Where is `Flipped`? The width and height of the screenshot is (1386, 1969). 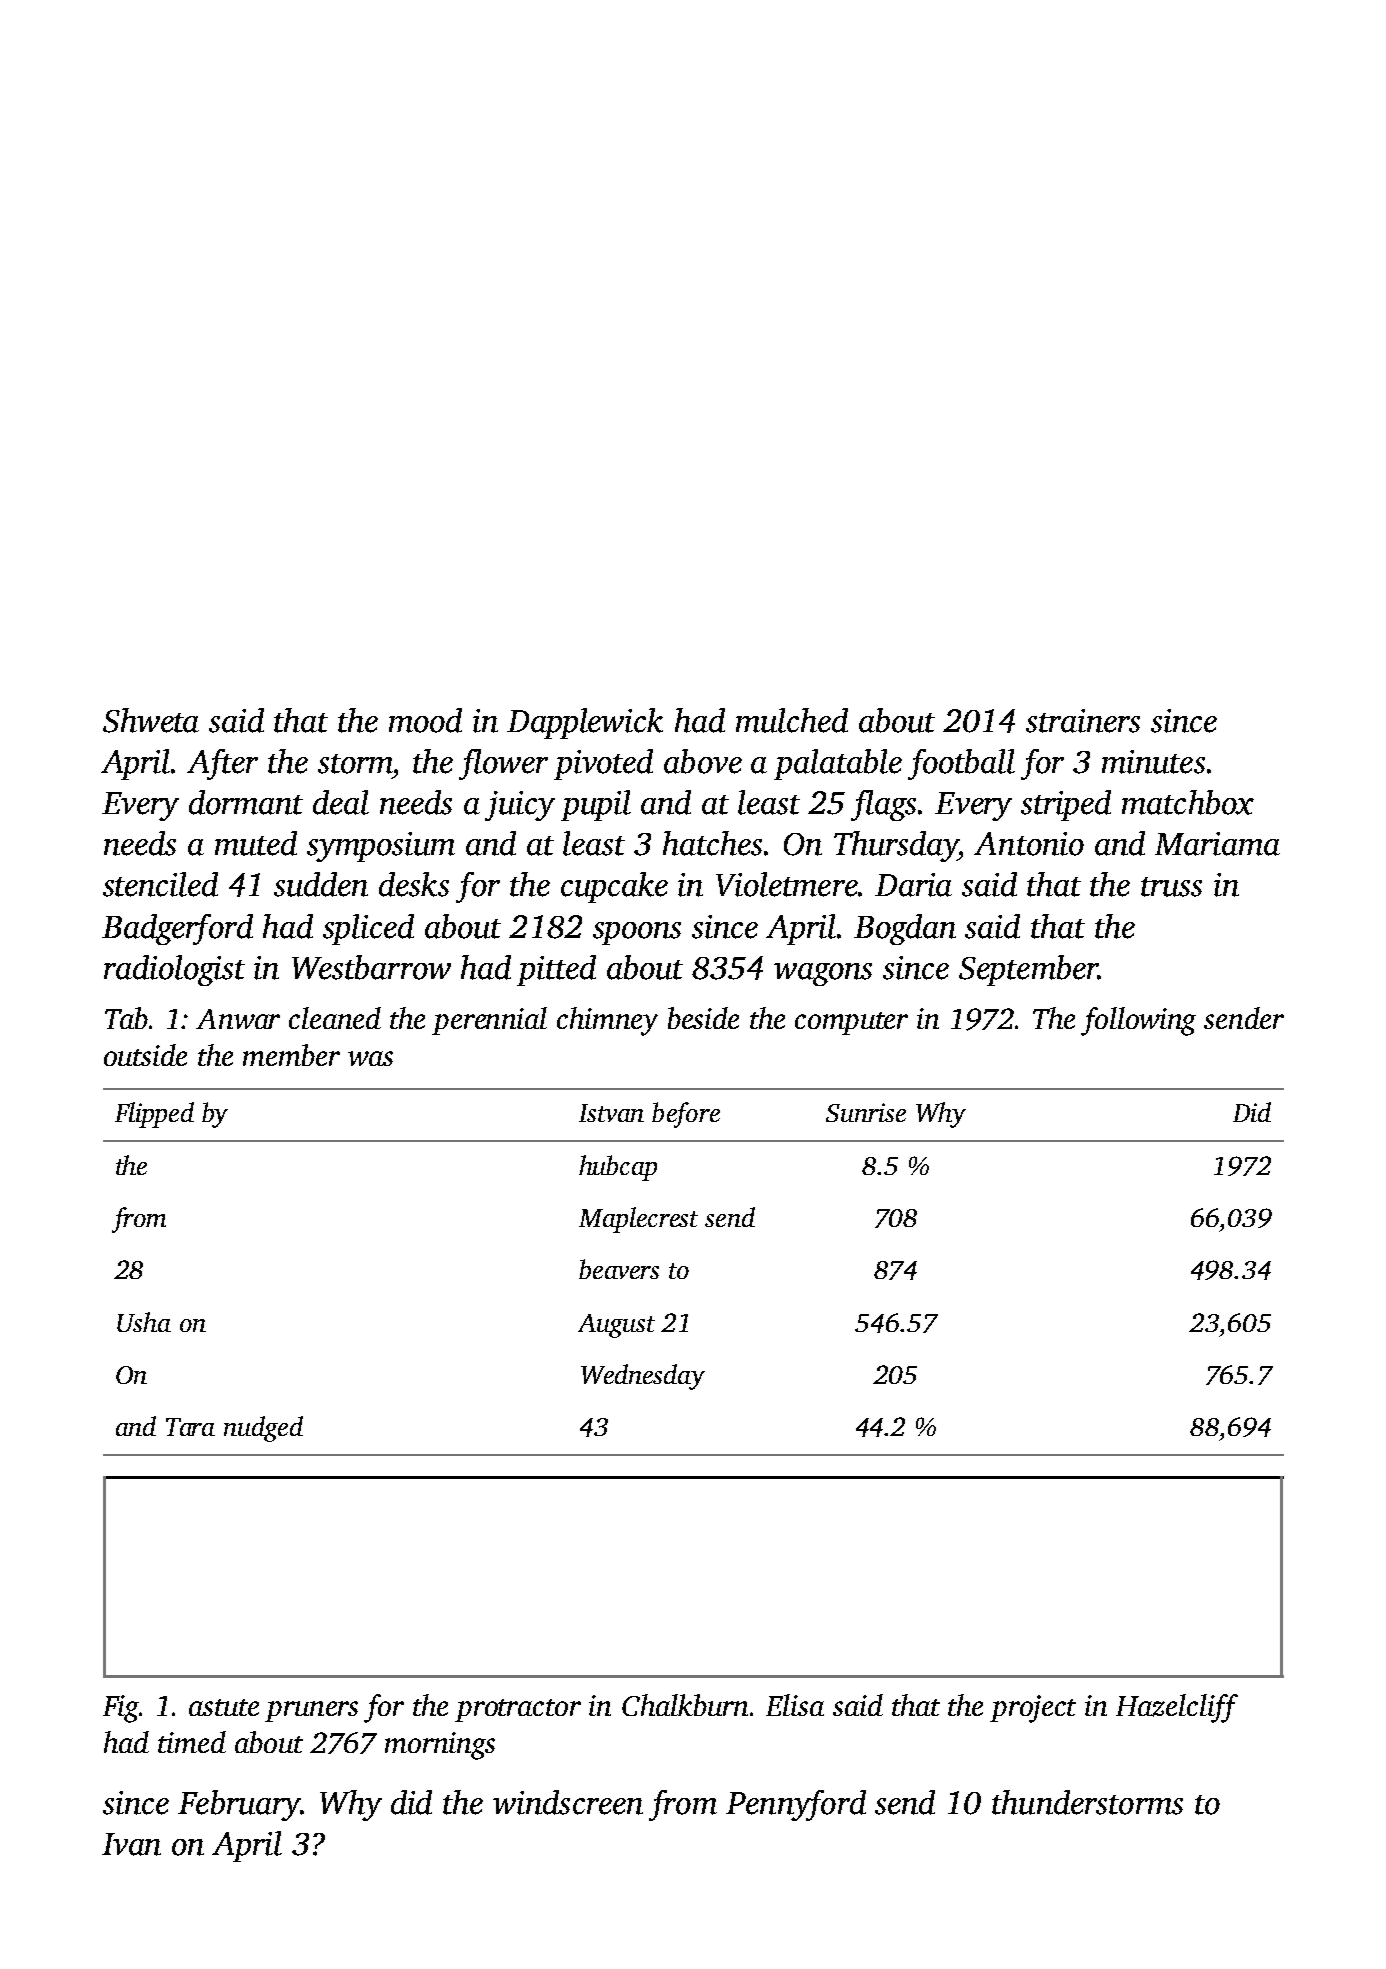 Flipped is located at coordinates (154, 1115).
